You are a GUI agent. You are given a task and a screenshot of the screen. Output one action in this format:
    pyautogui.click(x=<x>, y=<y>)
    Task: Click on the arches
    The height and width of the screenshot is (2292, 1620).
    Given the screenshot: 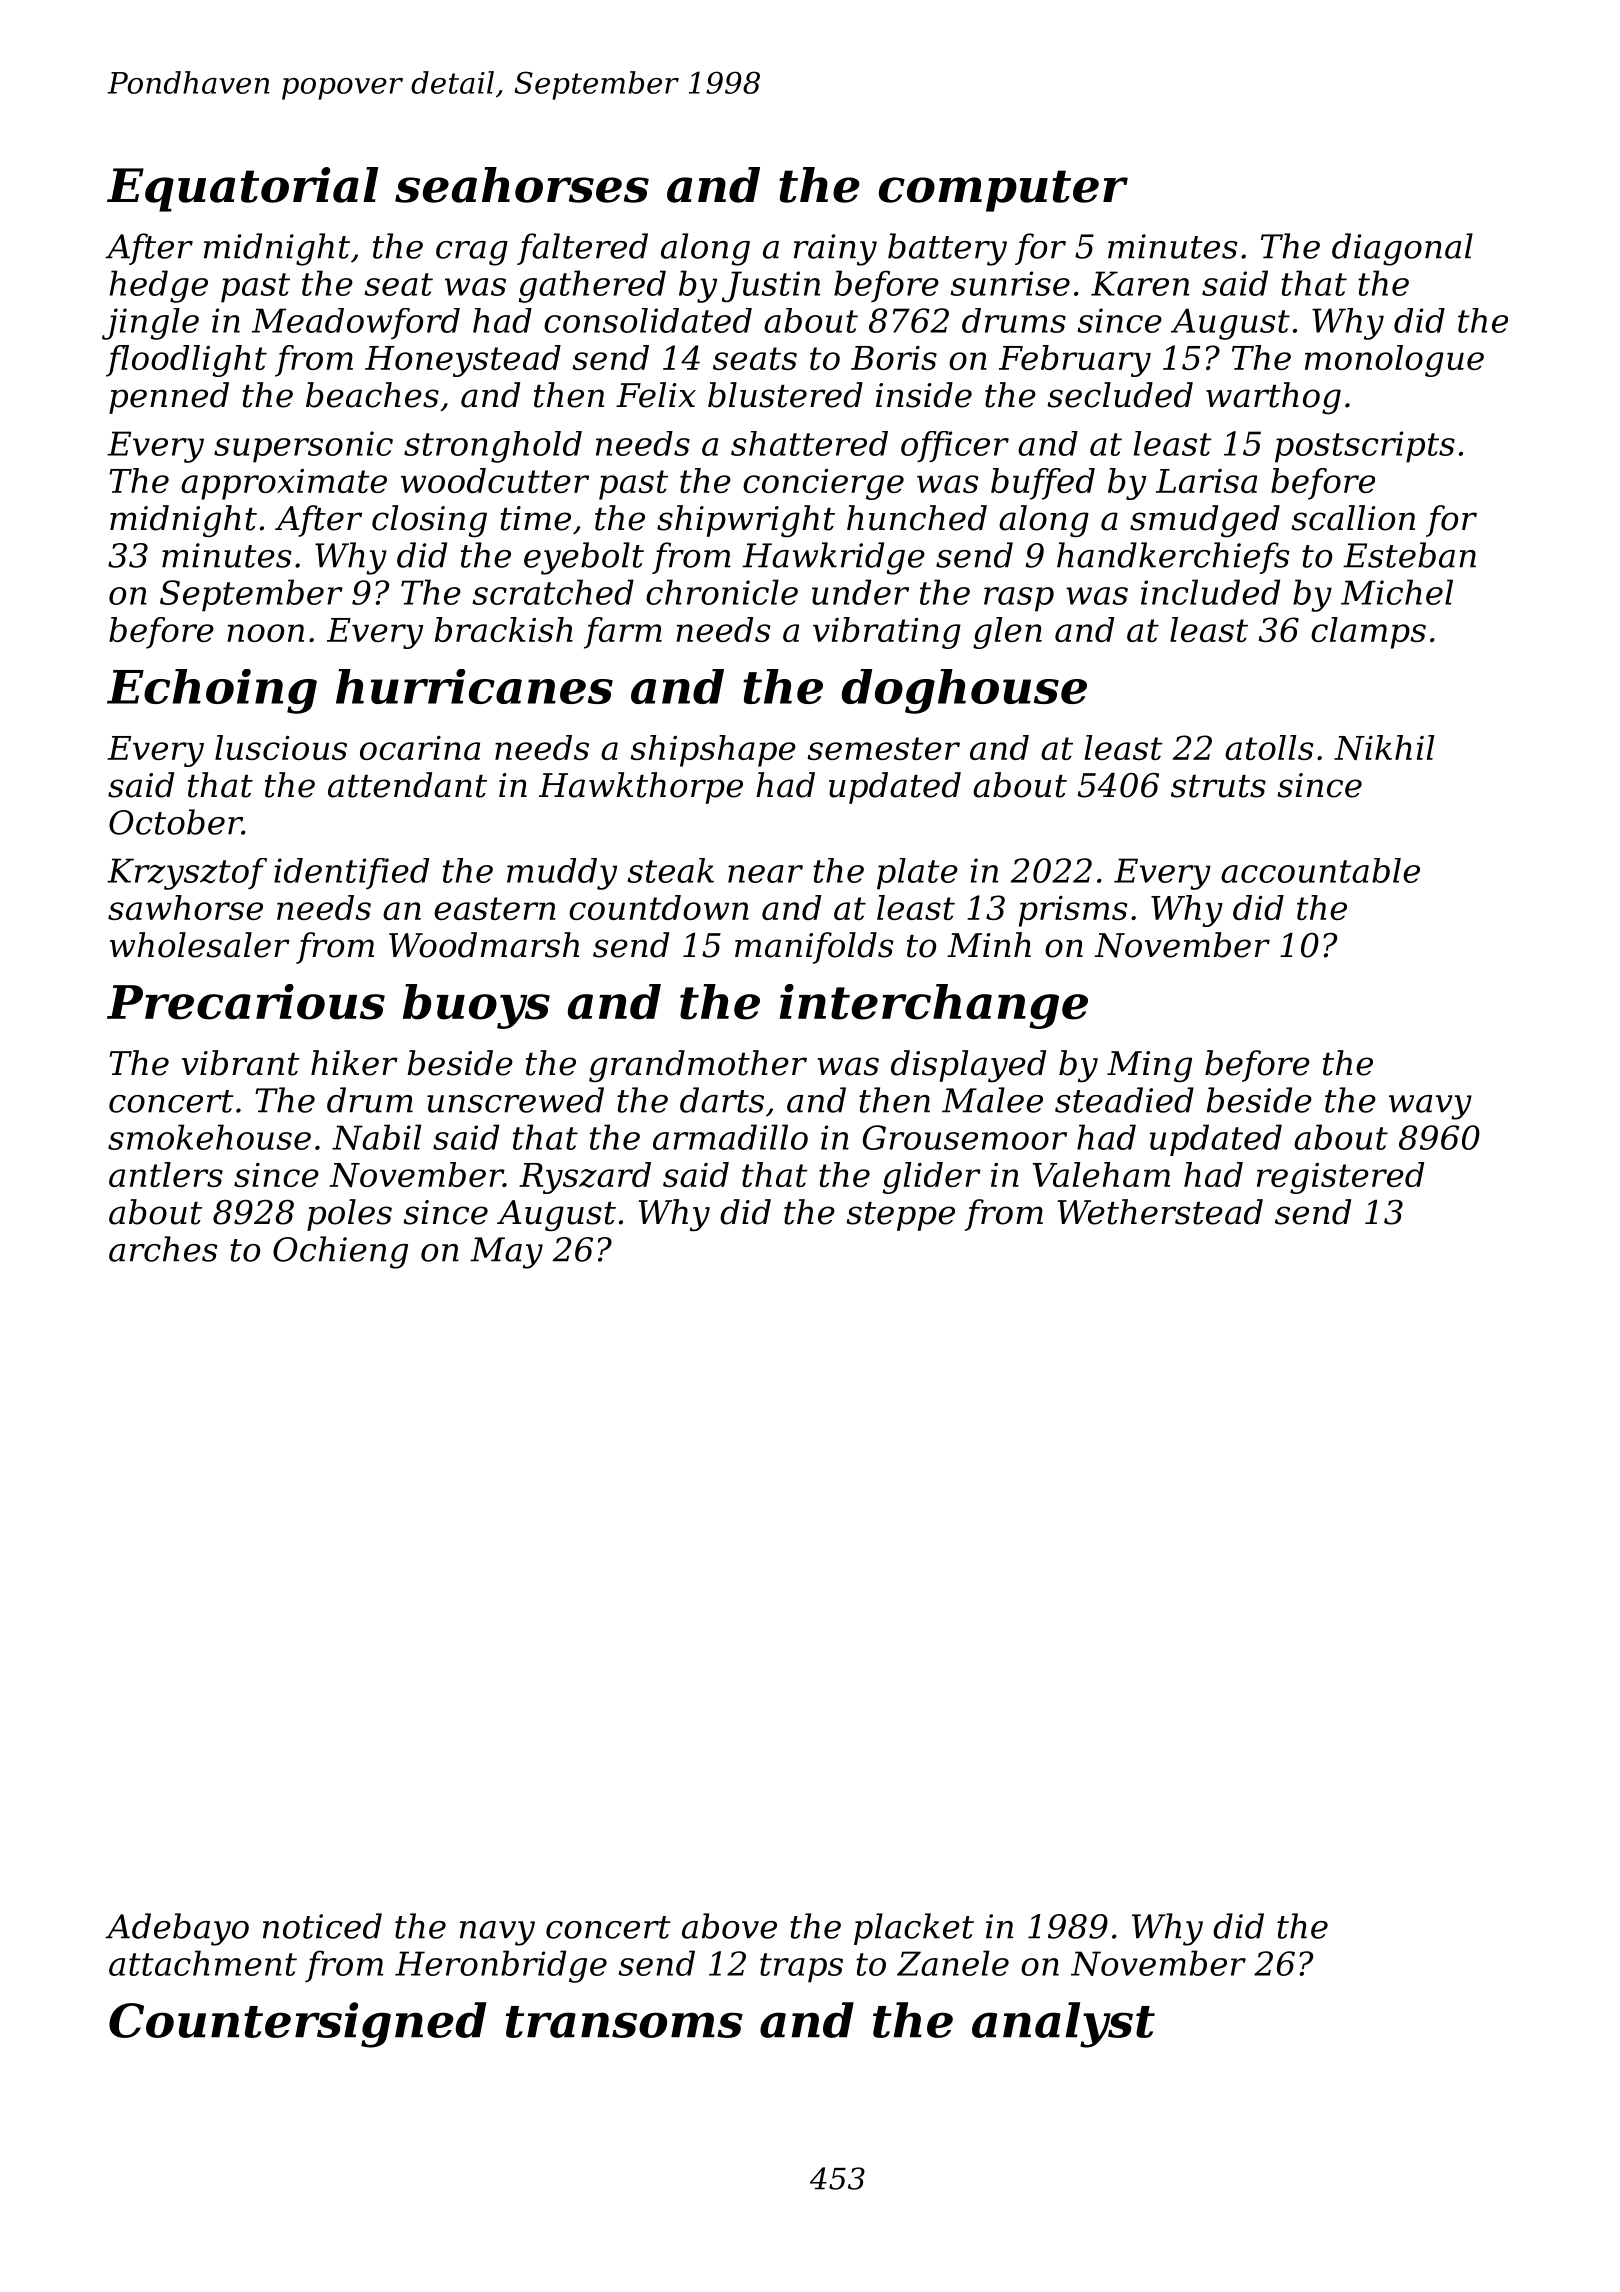 What is the action you would take?
    pyautogui.click(x=163, y=1249)
